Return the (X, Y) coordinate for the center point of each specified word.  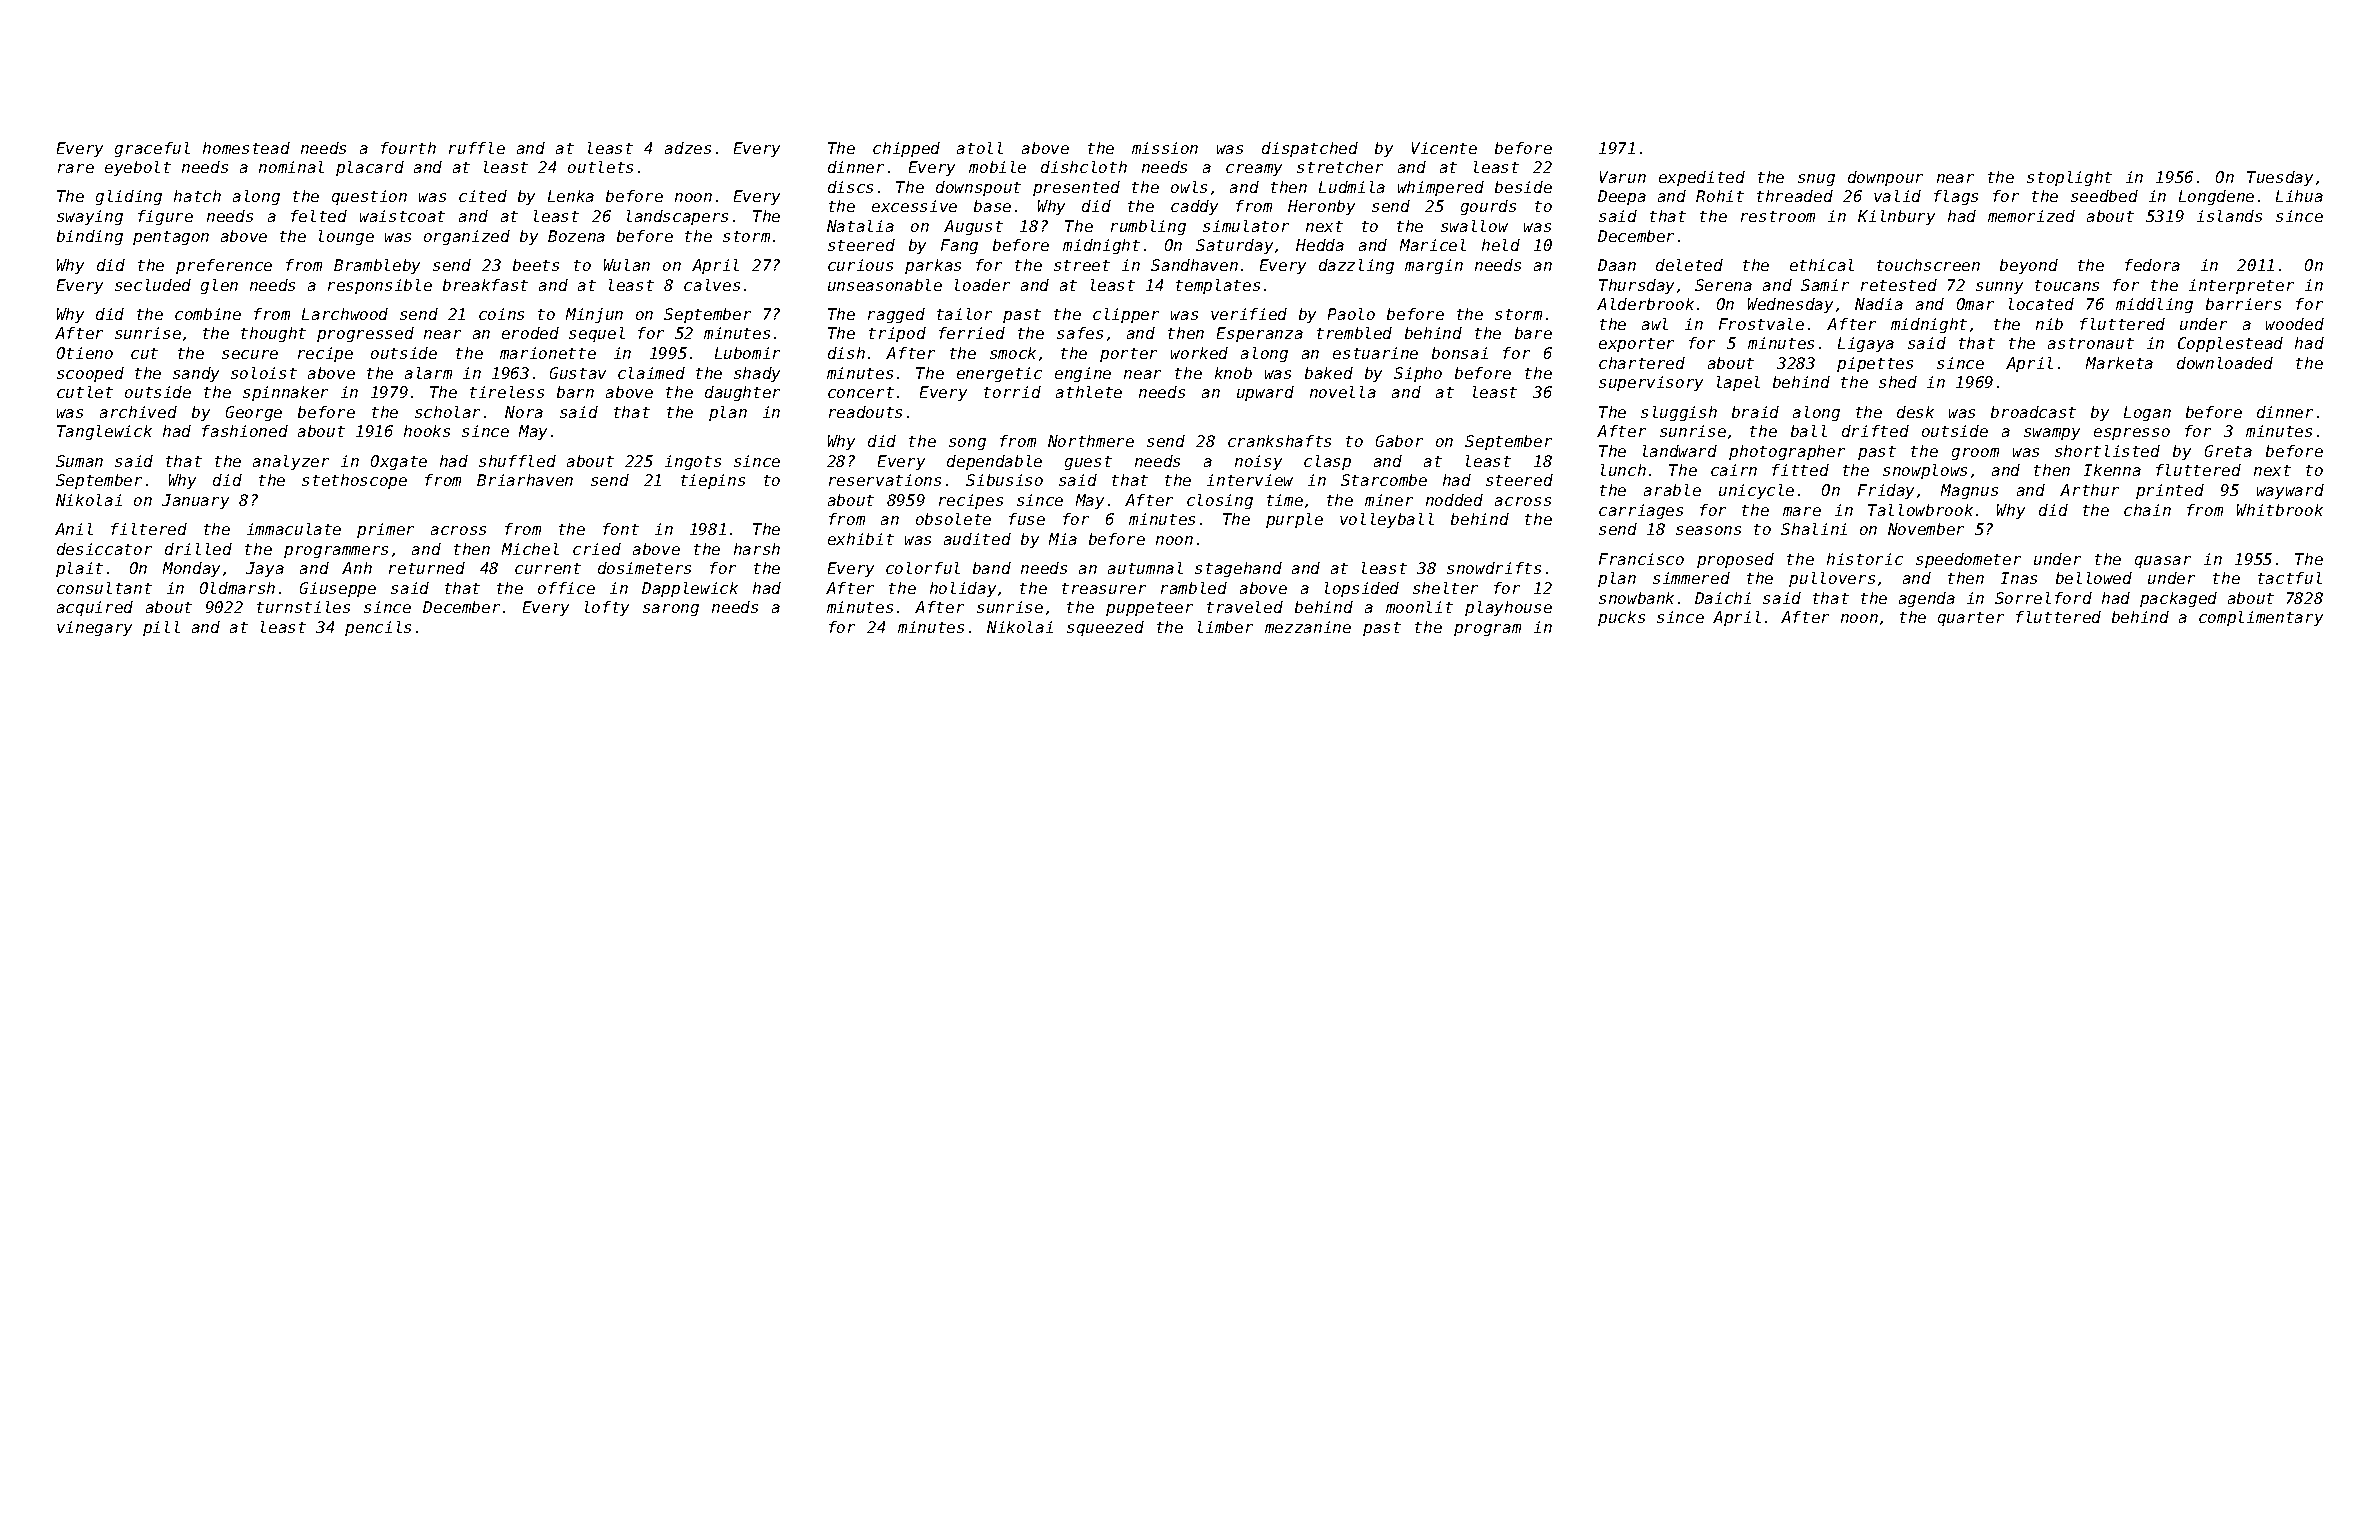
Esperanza (1260, 334)
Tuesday (2280, 178)
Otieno (85, 353)
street (1082, 265)
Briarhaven (525, 480)
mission (1165, 148)
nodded (1454, 500)
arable (1672, 490)
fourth (408, 148)
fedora (2152, 265)
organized (467, 237)
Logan (2147, 413)
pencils (378, 628)
